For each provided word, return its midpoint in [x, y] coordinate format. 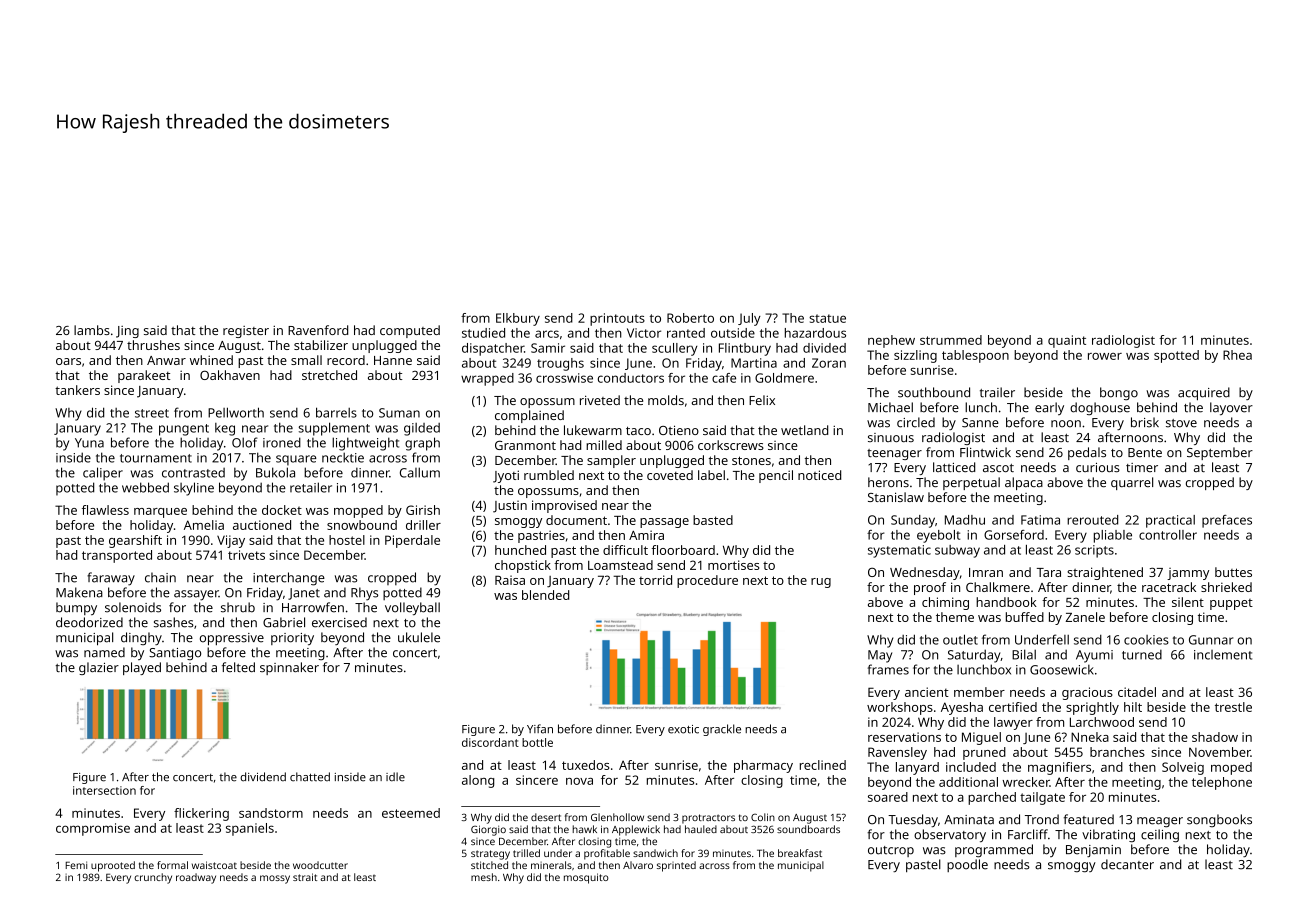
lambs [92, 330]
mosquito [586, 878]
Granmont [525, 445]
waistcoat [214, 865]
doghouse [1100, 408]
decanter [1127, 864]
